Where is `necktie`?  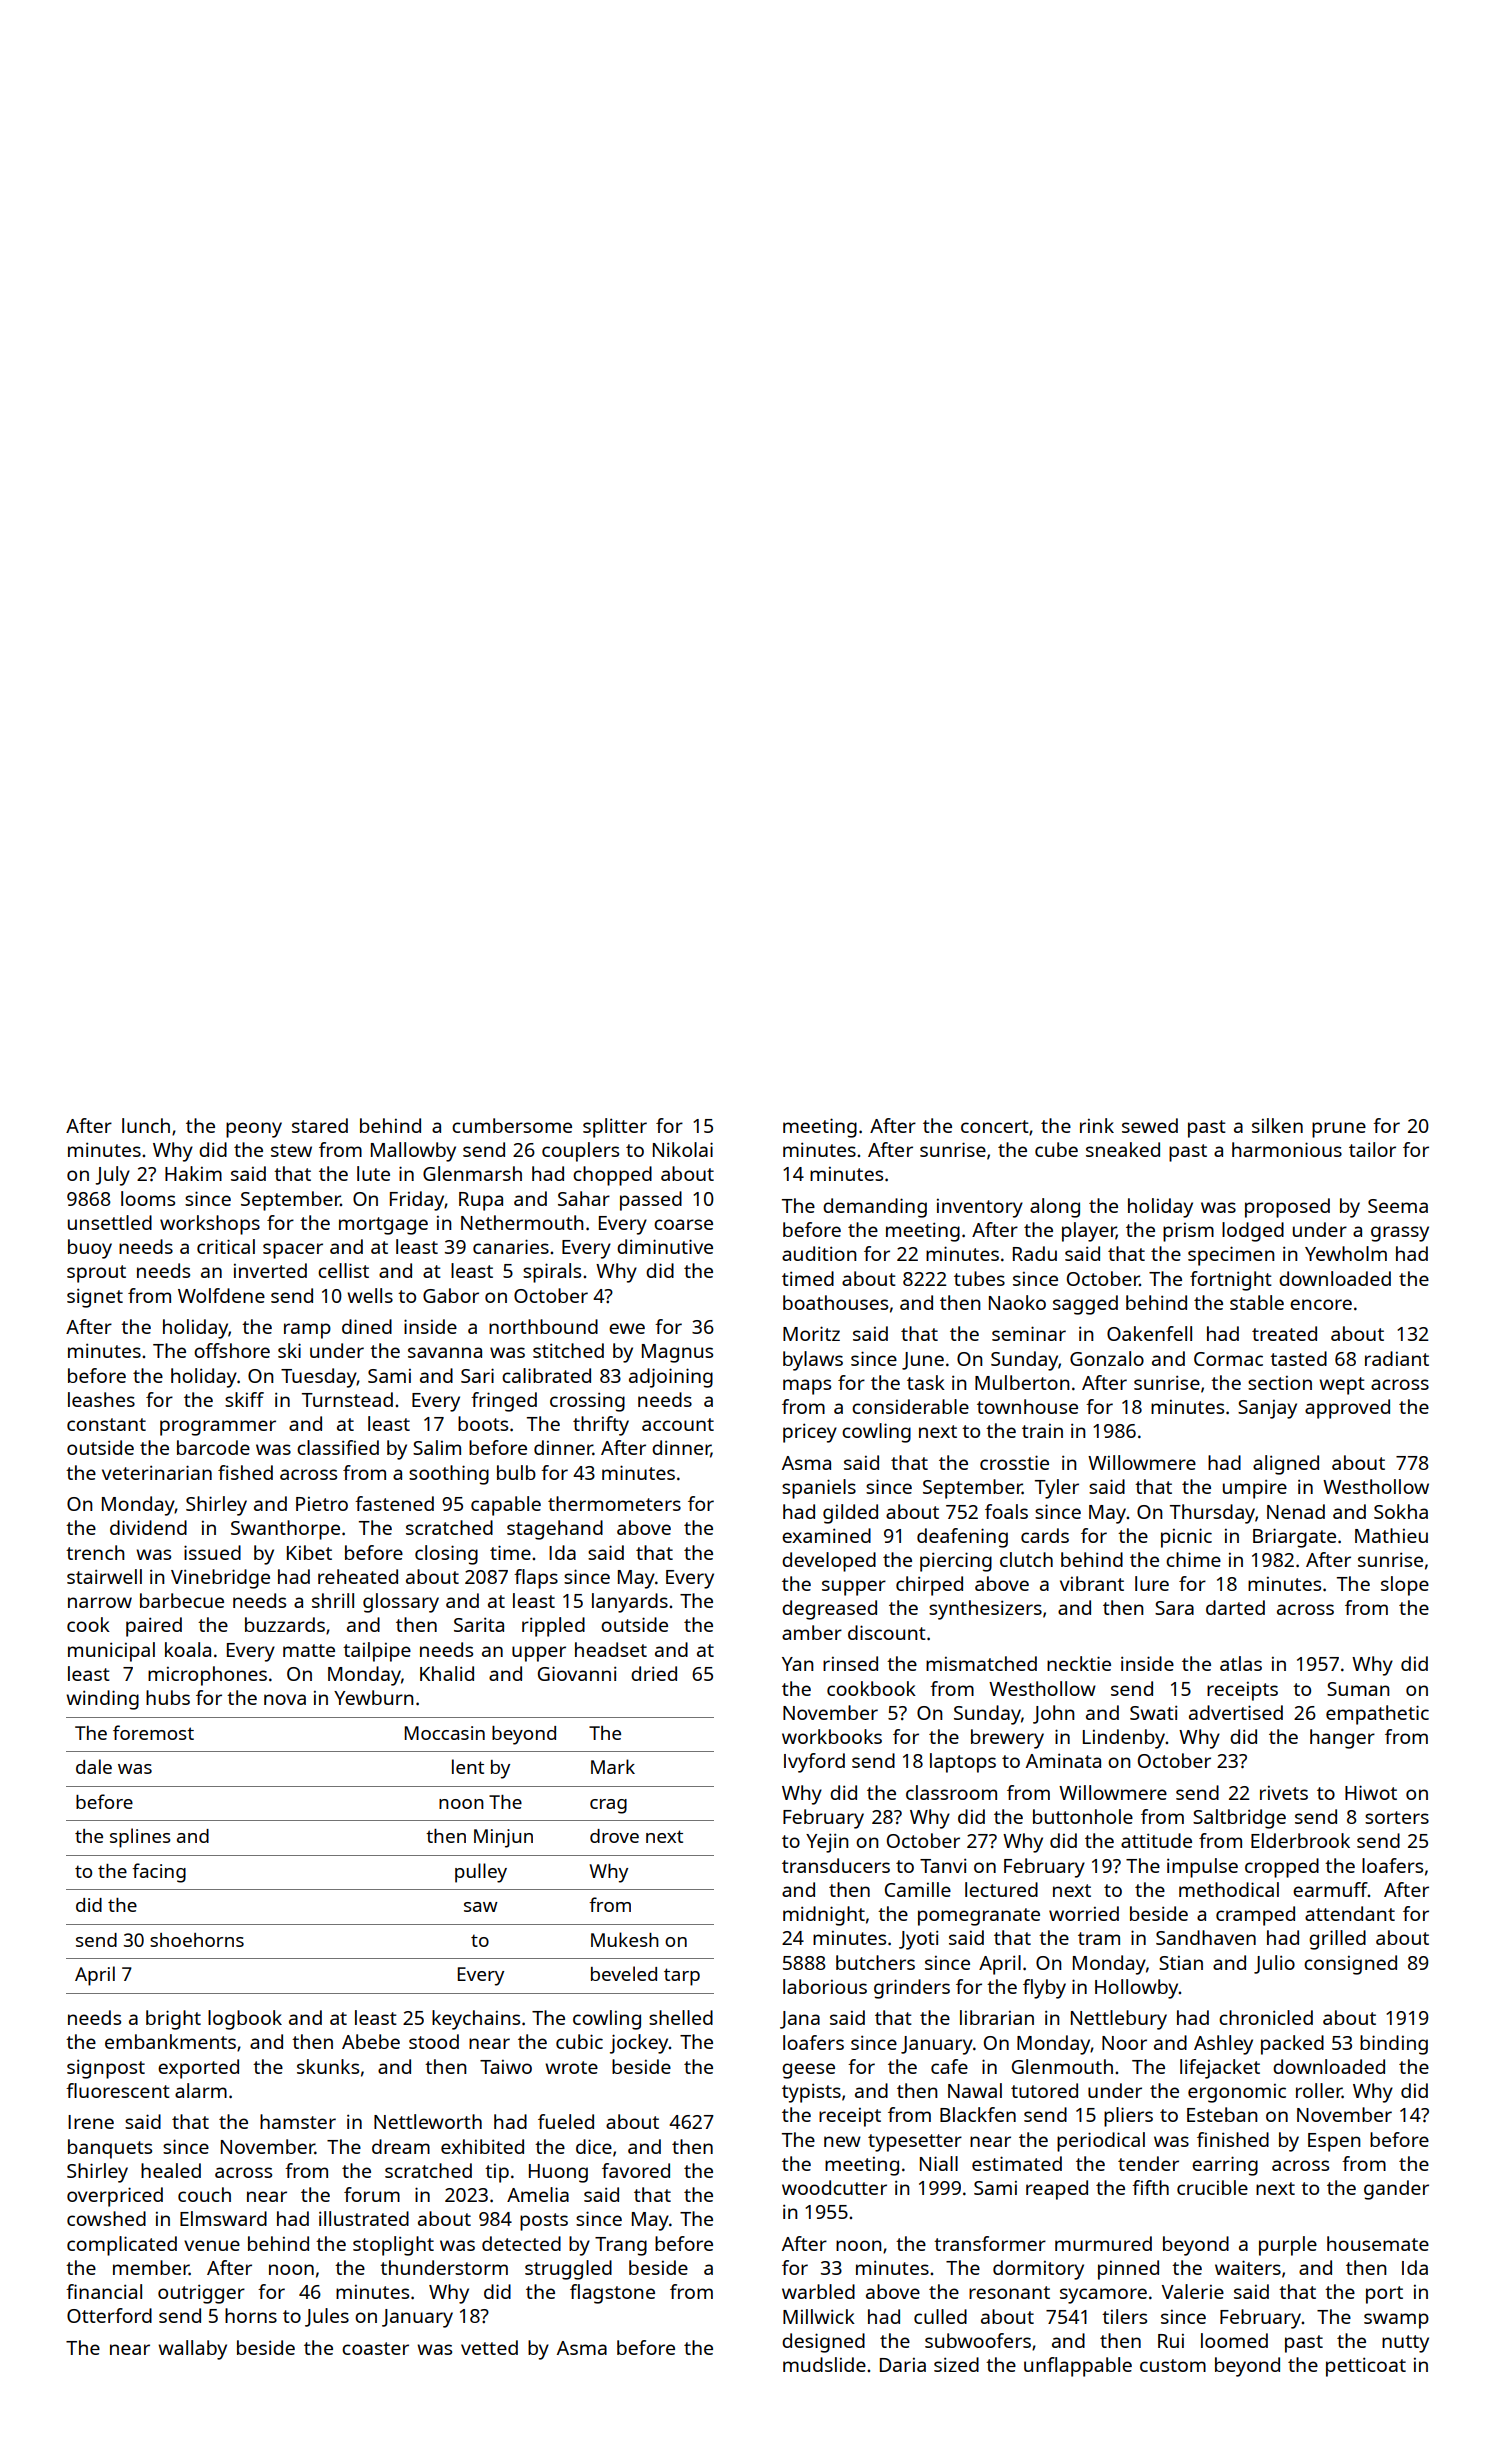 necktie is located at coordinates (1079, 1663).
